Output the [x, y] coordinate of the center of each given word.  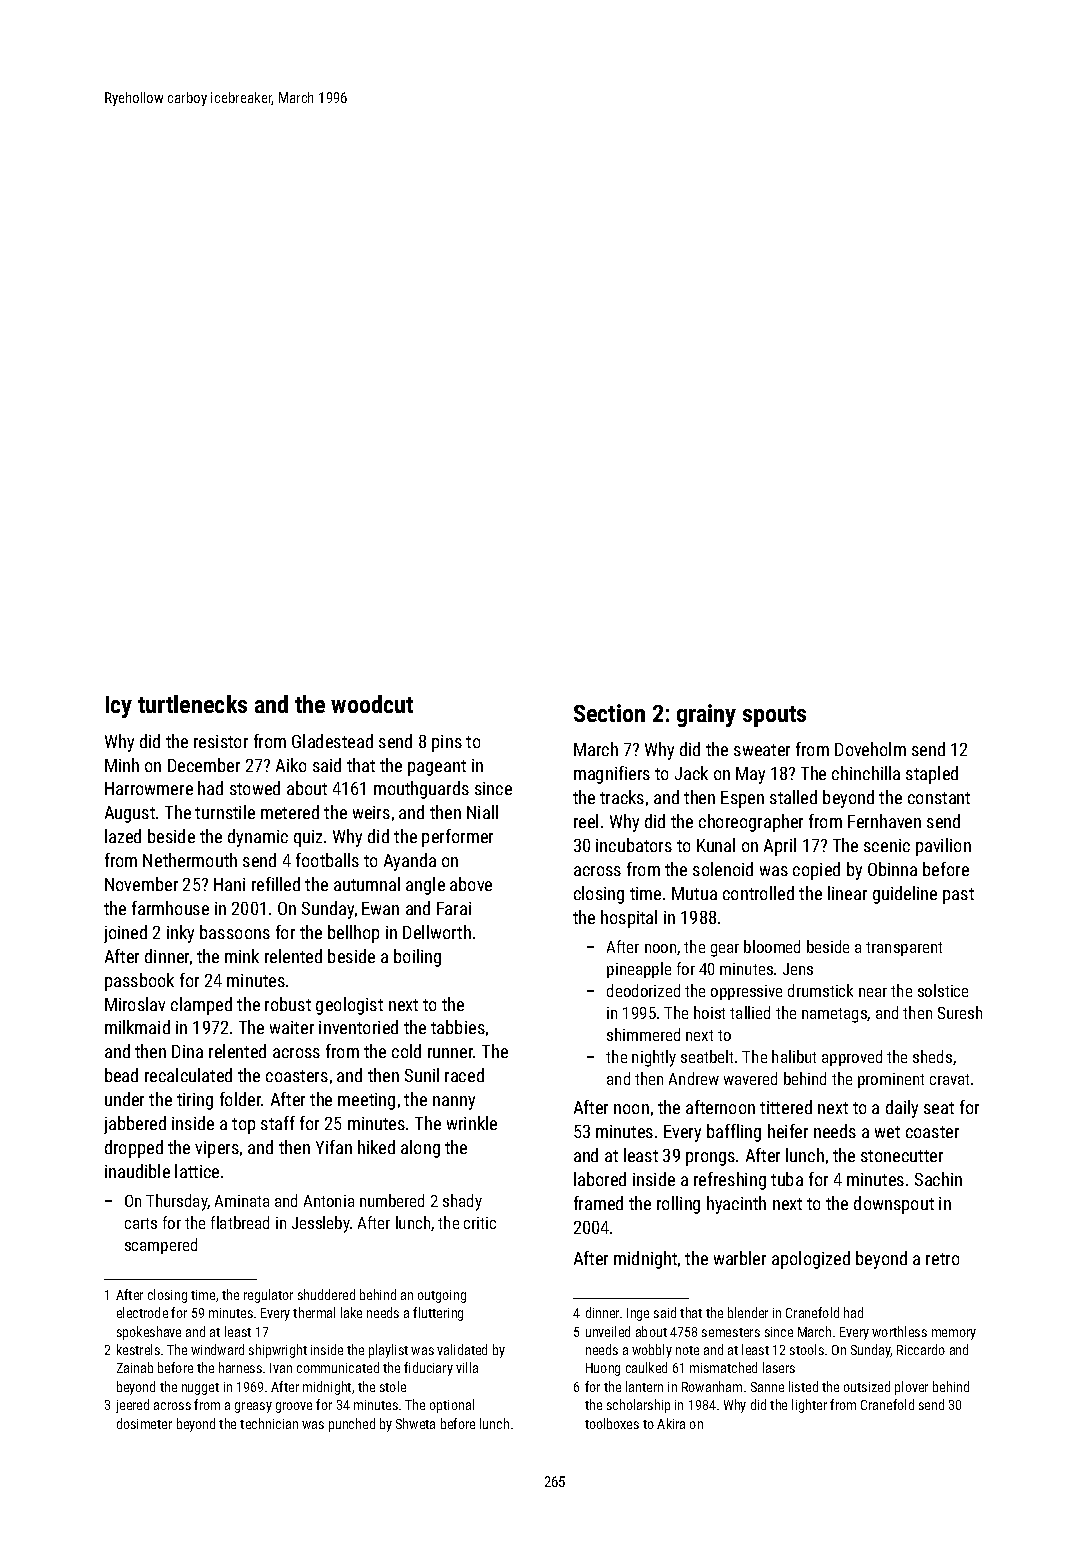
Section [609, 713]
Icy [119, 707]
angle [425, 886]
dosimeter [144, 1423]
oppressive [746, 992]
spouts [774, 716]
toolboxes [612, 1423]
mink [242, 956]
